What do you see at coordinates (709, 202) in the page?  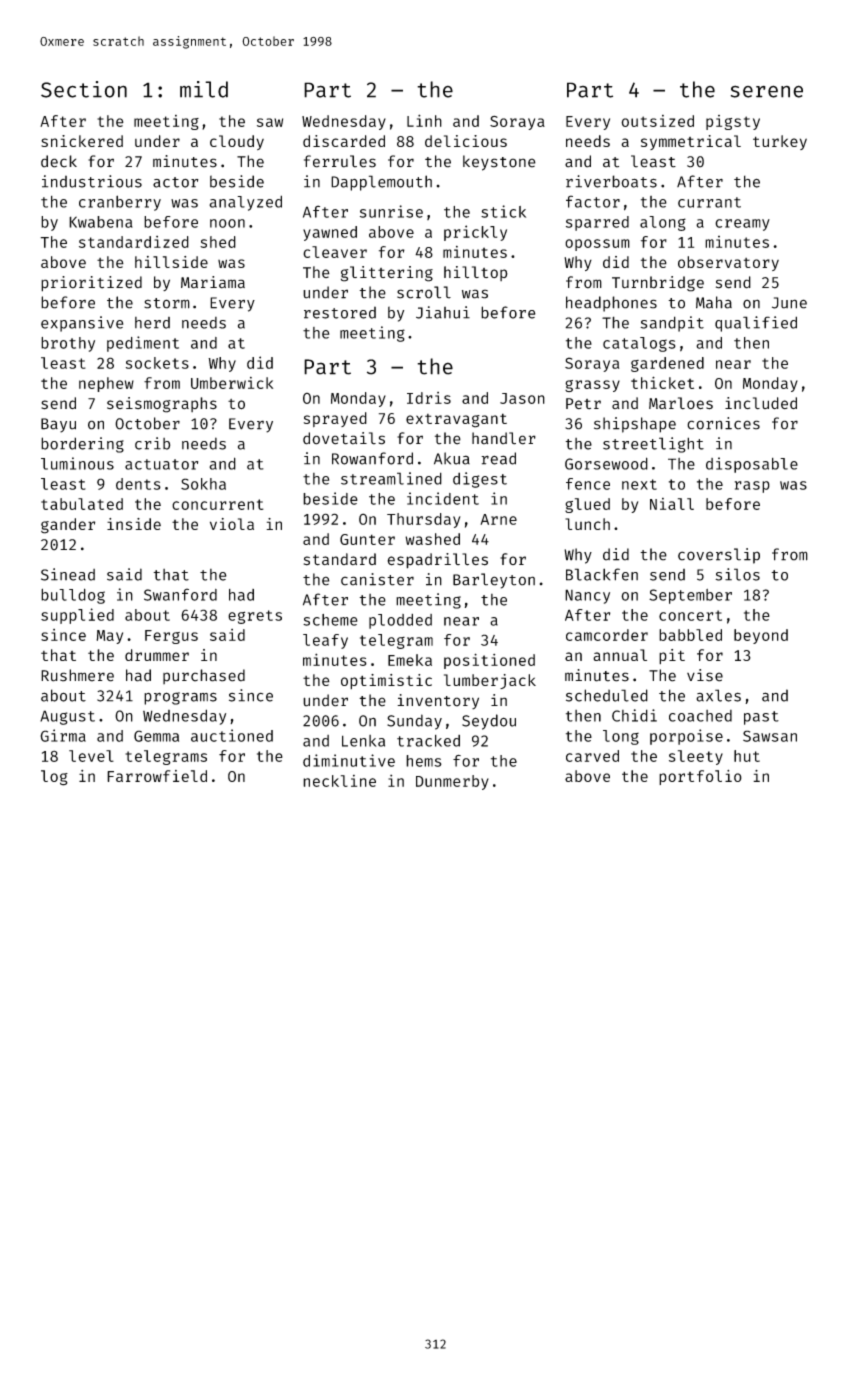 I see `currant` at bounding box center [709, 202].
